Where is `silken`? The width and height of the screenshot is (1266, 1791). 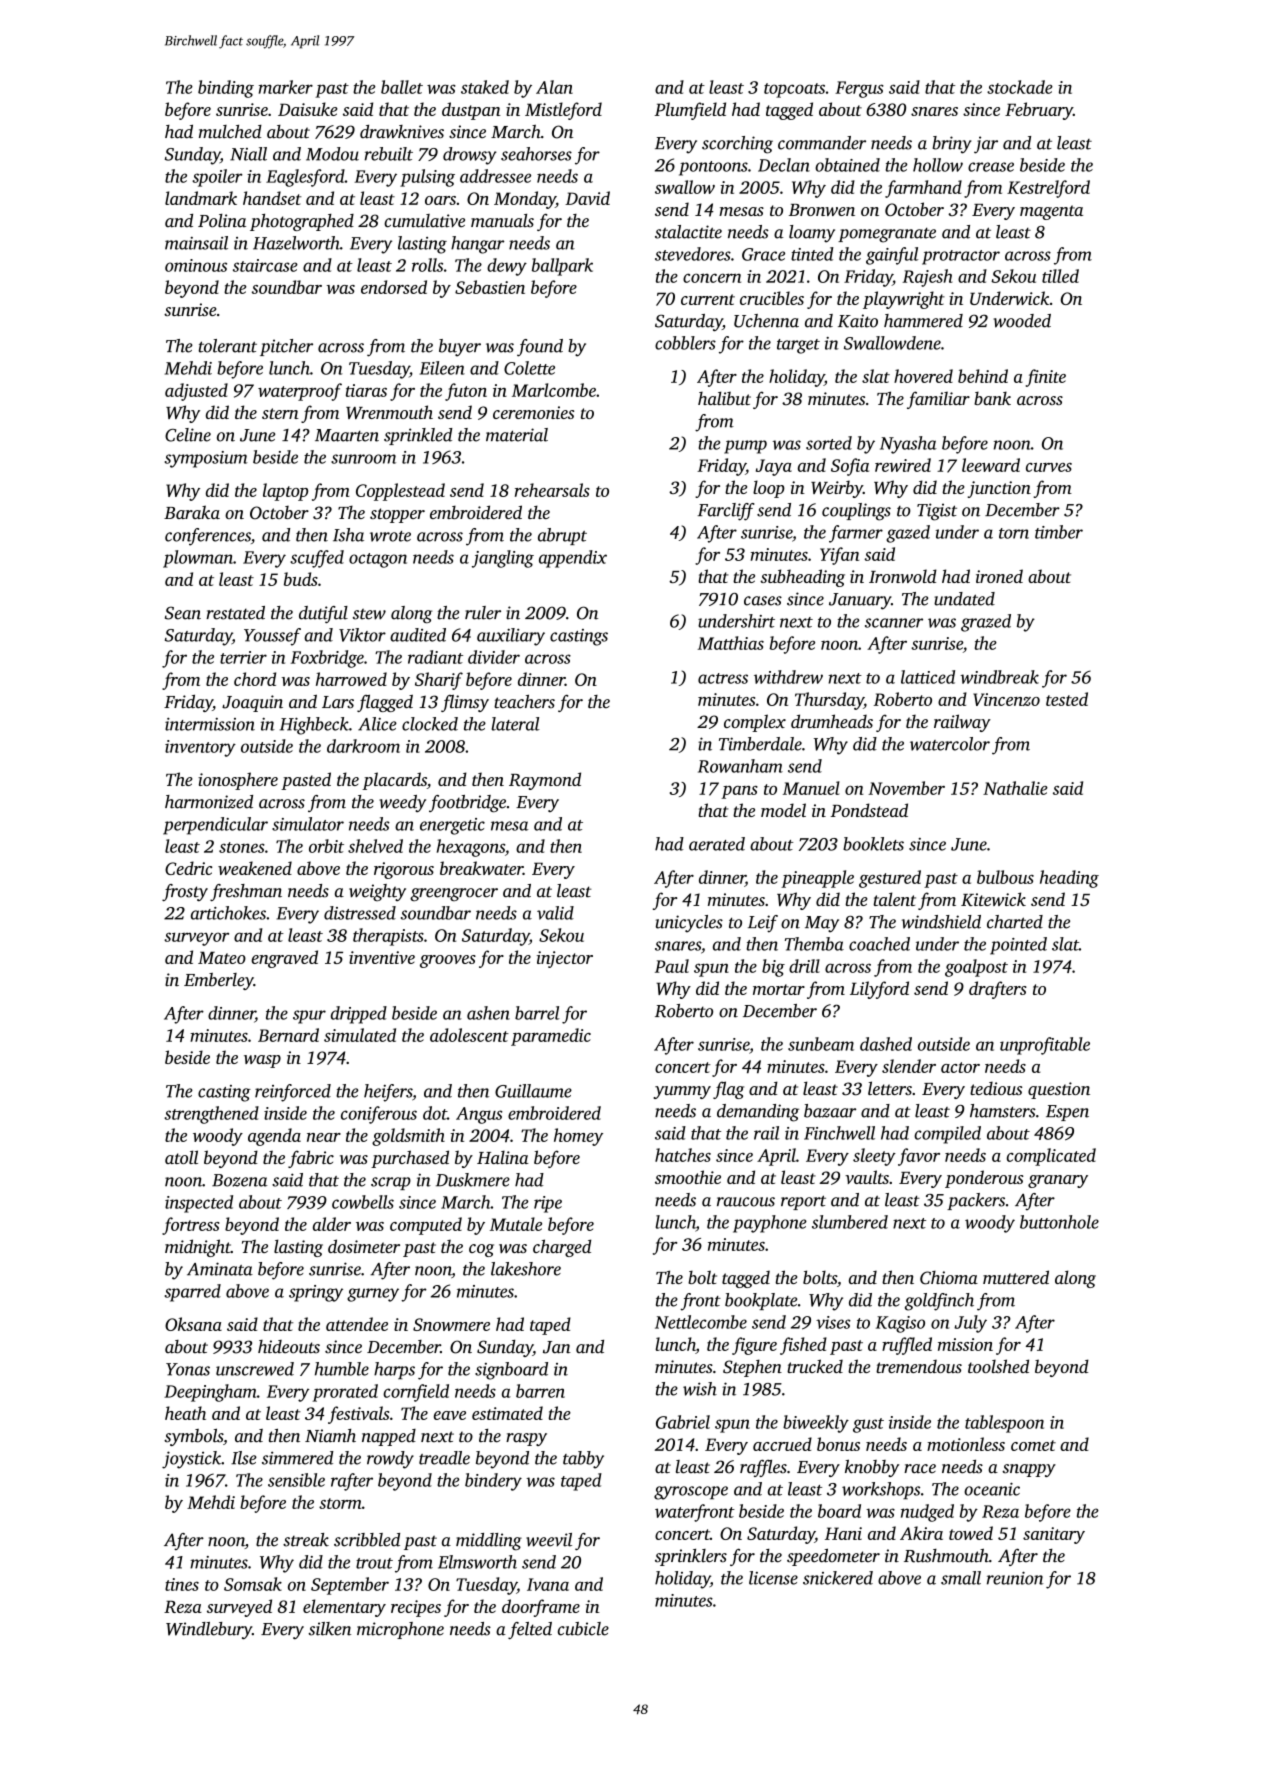 silken is located at coordinates (329, 1629).
